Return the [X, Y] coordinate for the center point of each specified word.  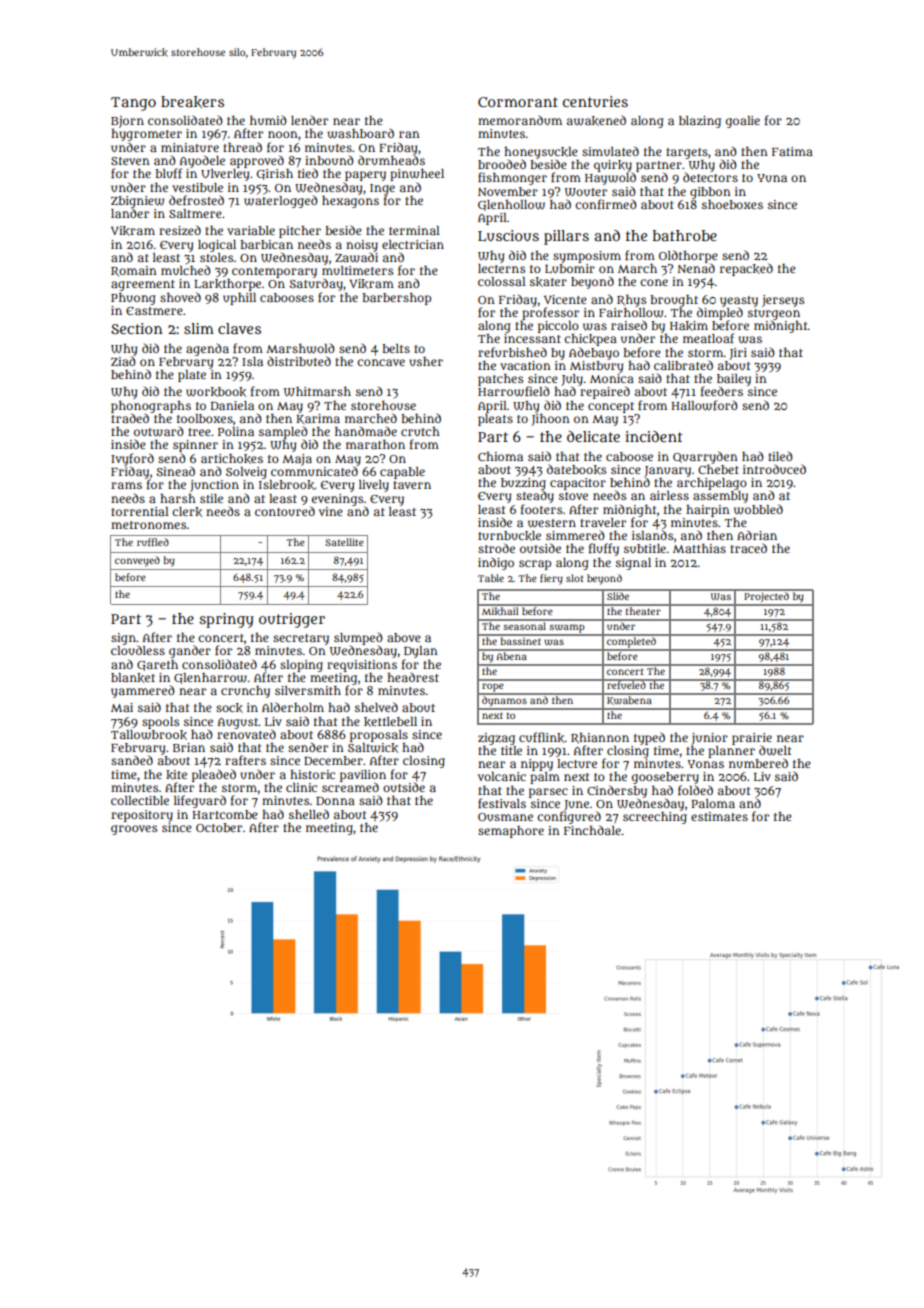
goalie [743, 122]
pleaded [214, 775]
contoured [285, 511]
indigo [496, 563]
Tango [133, 104]
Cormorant [518, 102]
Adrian [757, 535]
